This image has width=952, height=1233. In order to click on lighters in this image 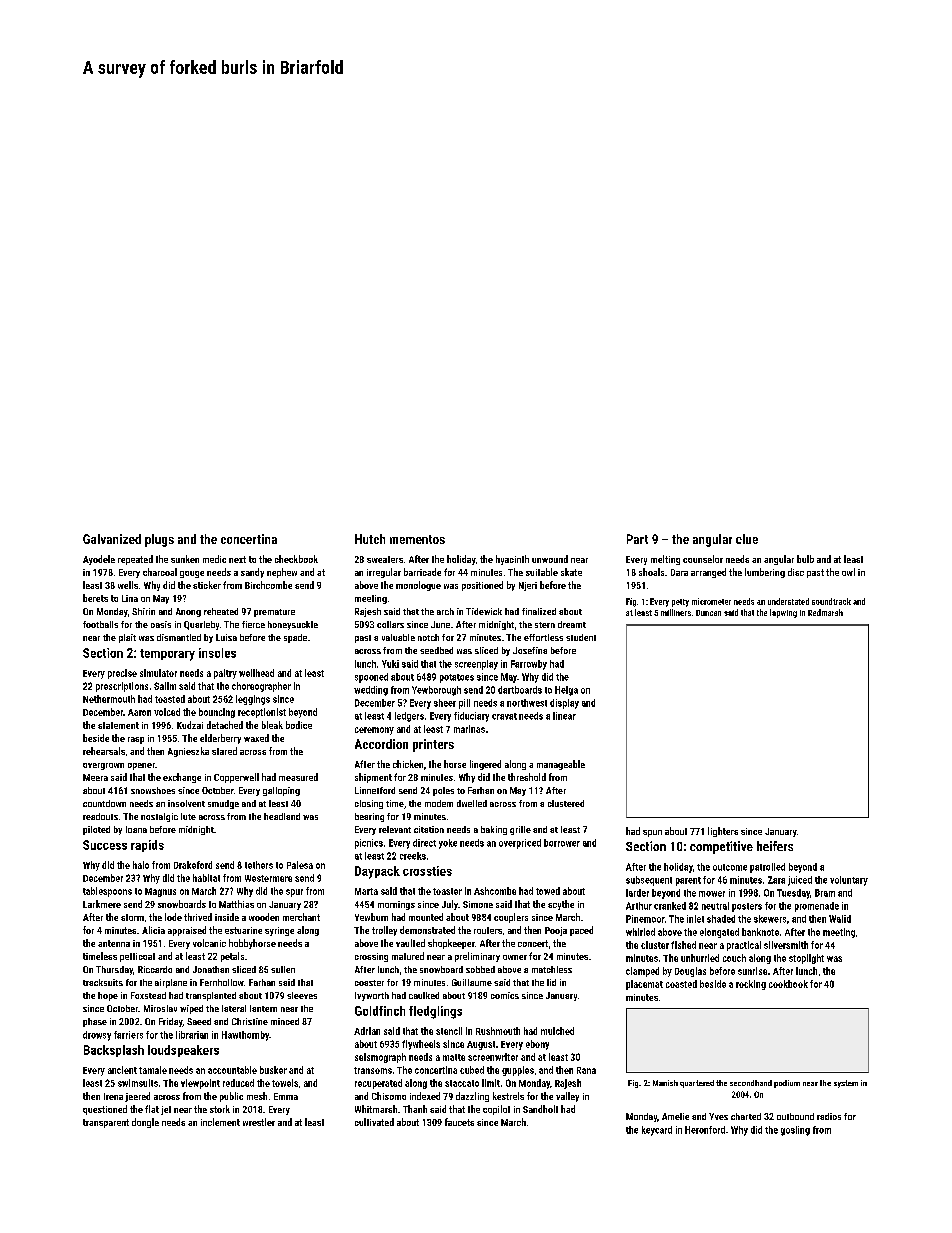, I will do `click(723, 832)`.
